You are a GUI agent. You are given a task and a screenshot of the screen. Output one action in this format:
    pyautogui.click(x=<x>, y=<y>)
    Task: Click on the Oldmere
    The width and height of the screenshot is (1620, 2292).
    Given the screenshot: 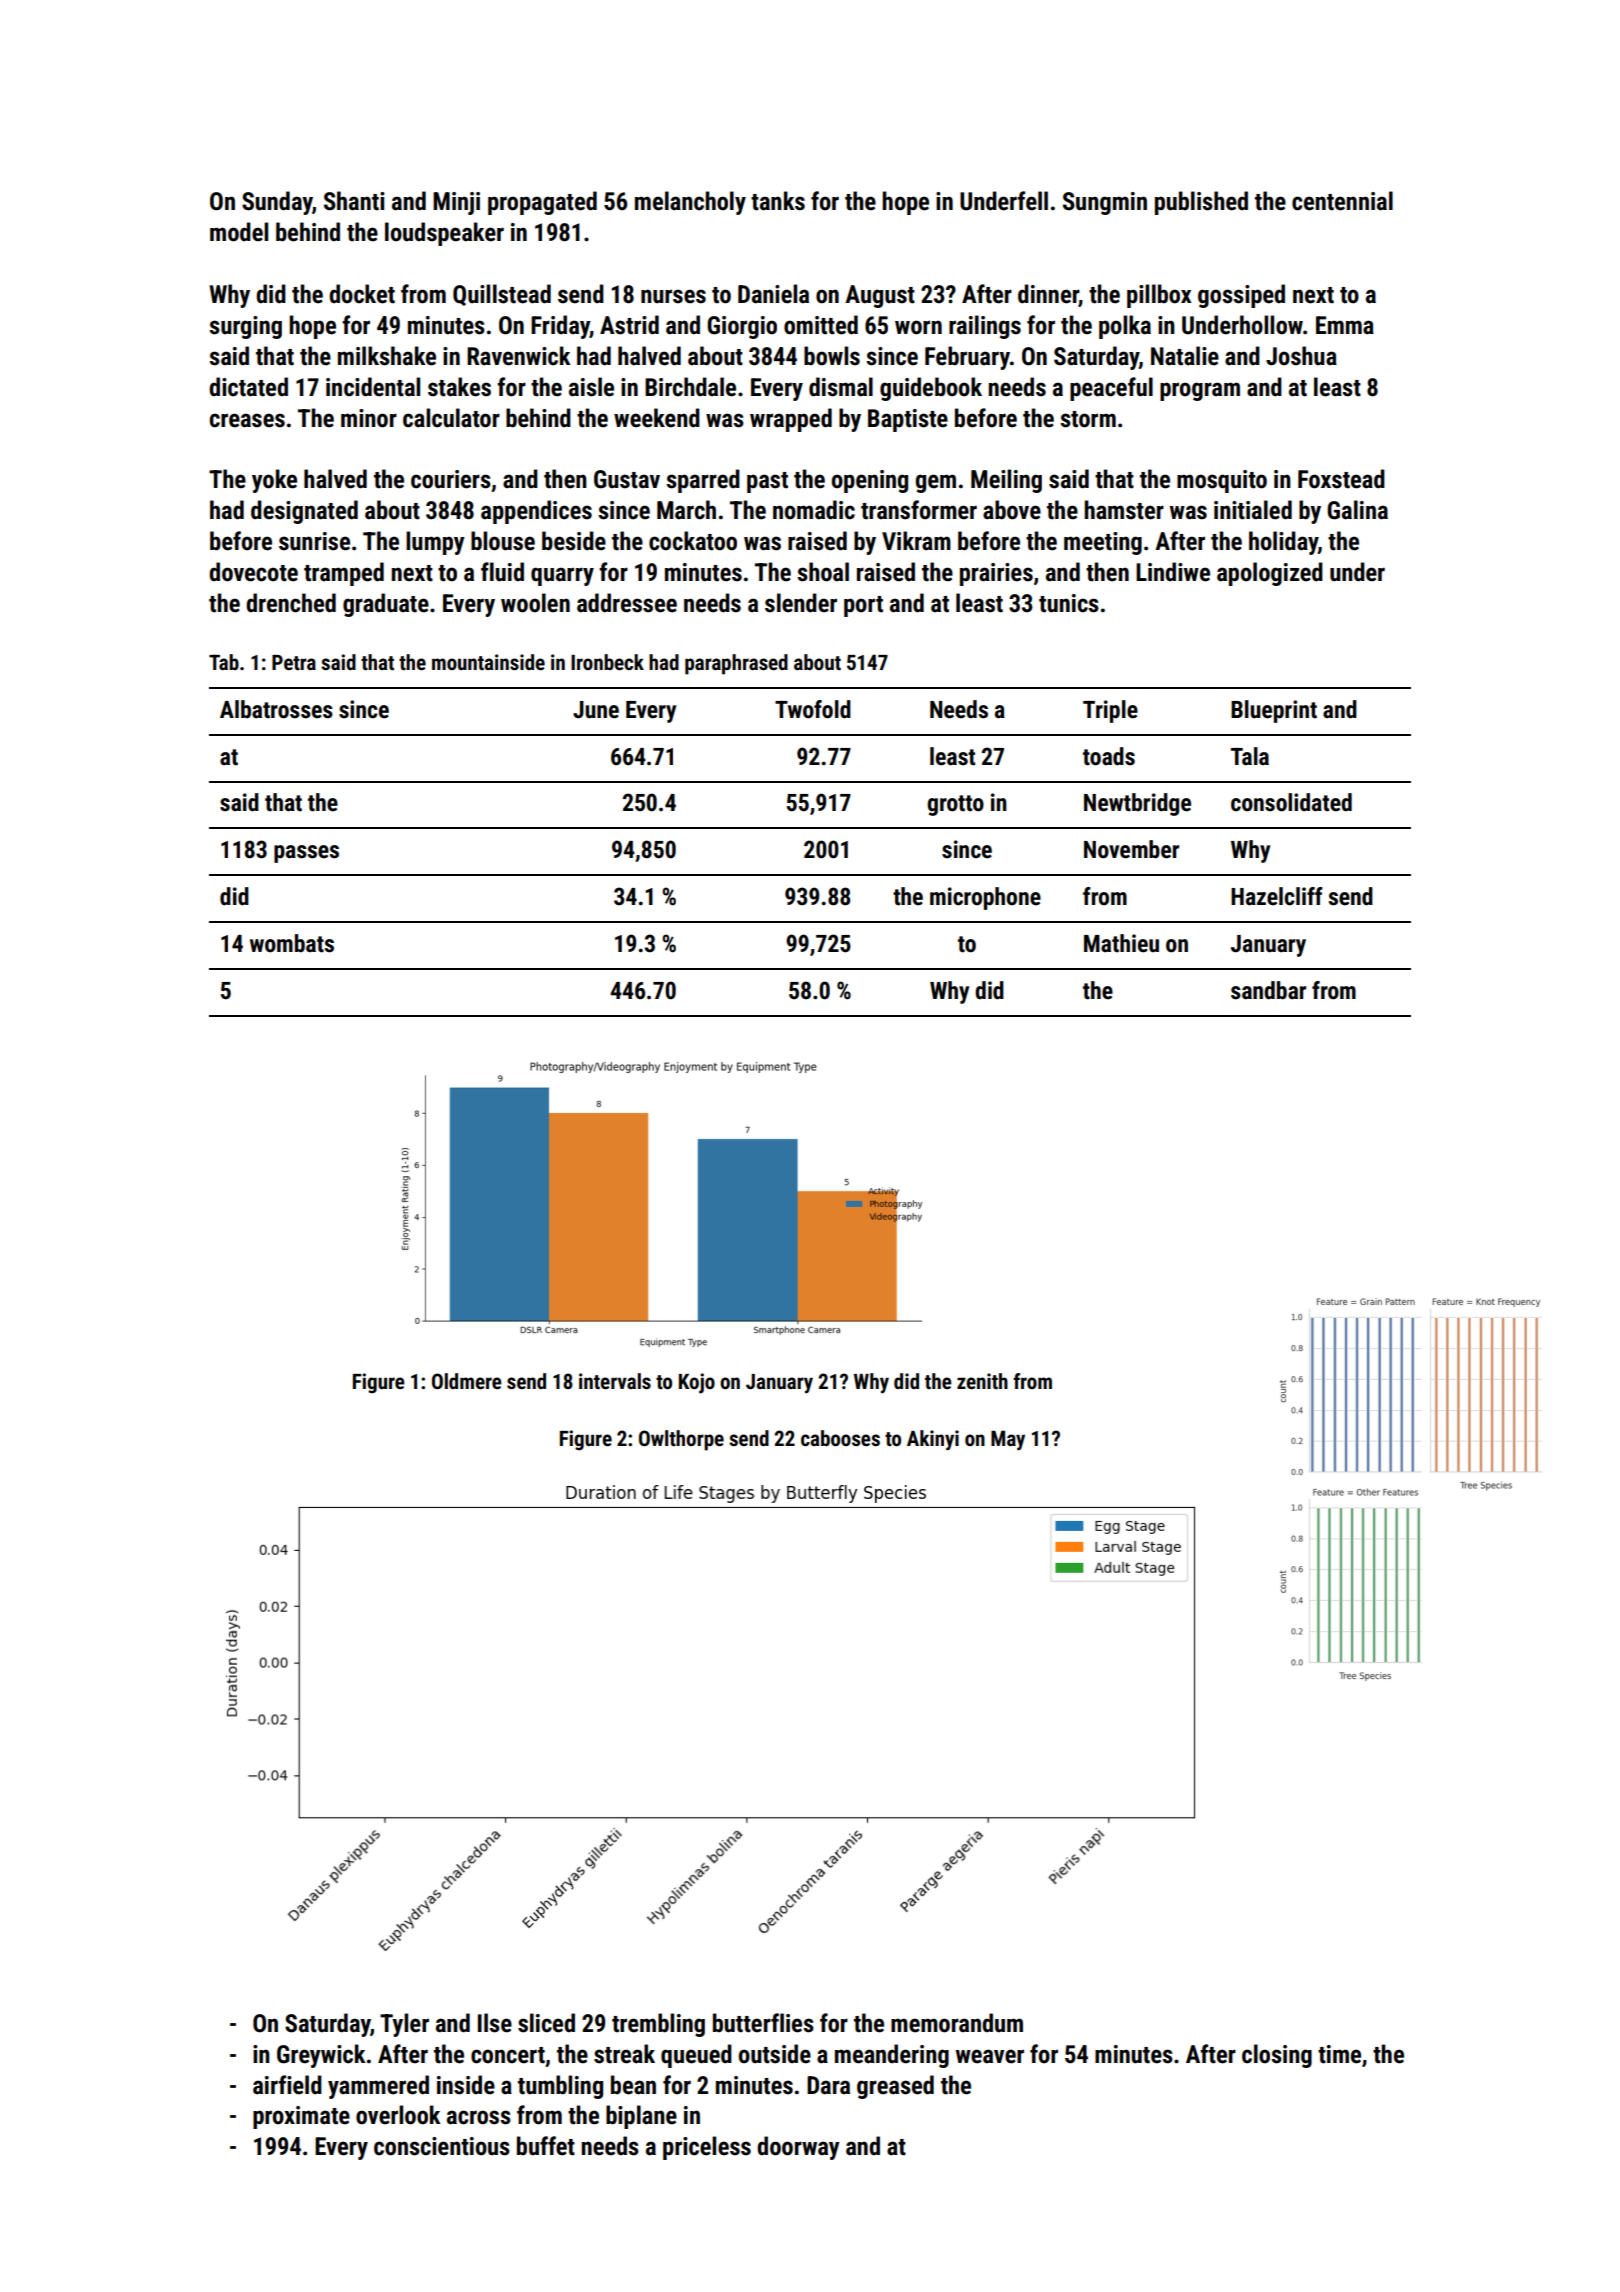 What is the action you would take?
    pyautogui.click(x=466, y=1381)
